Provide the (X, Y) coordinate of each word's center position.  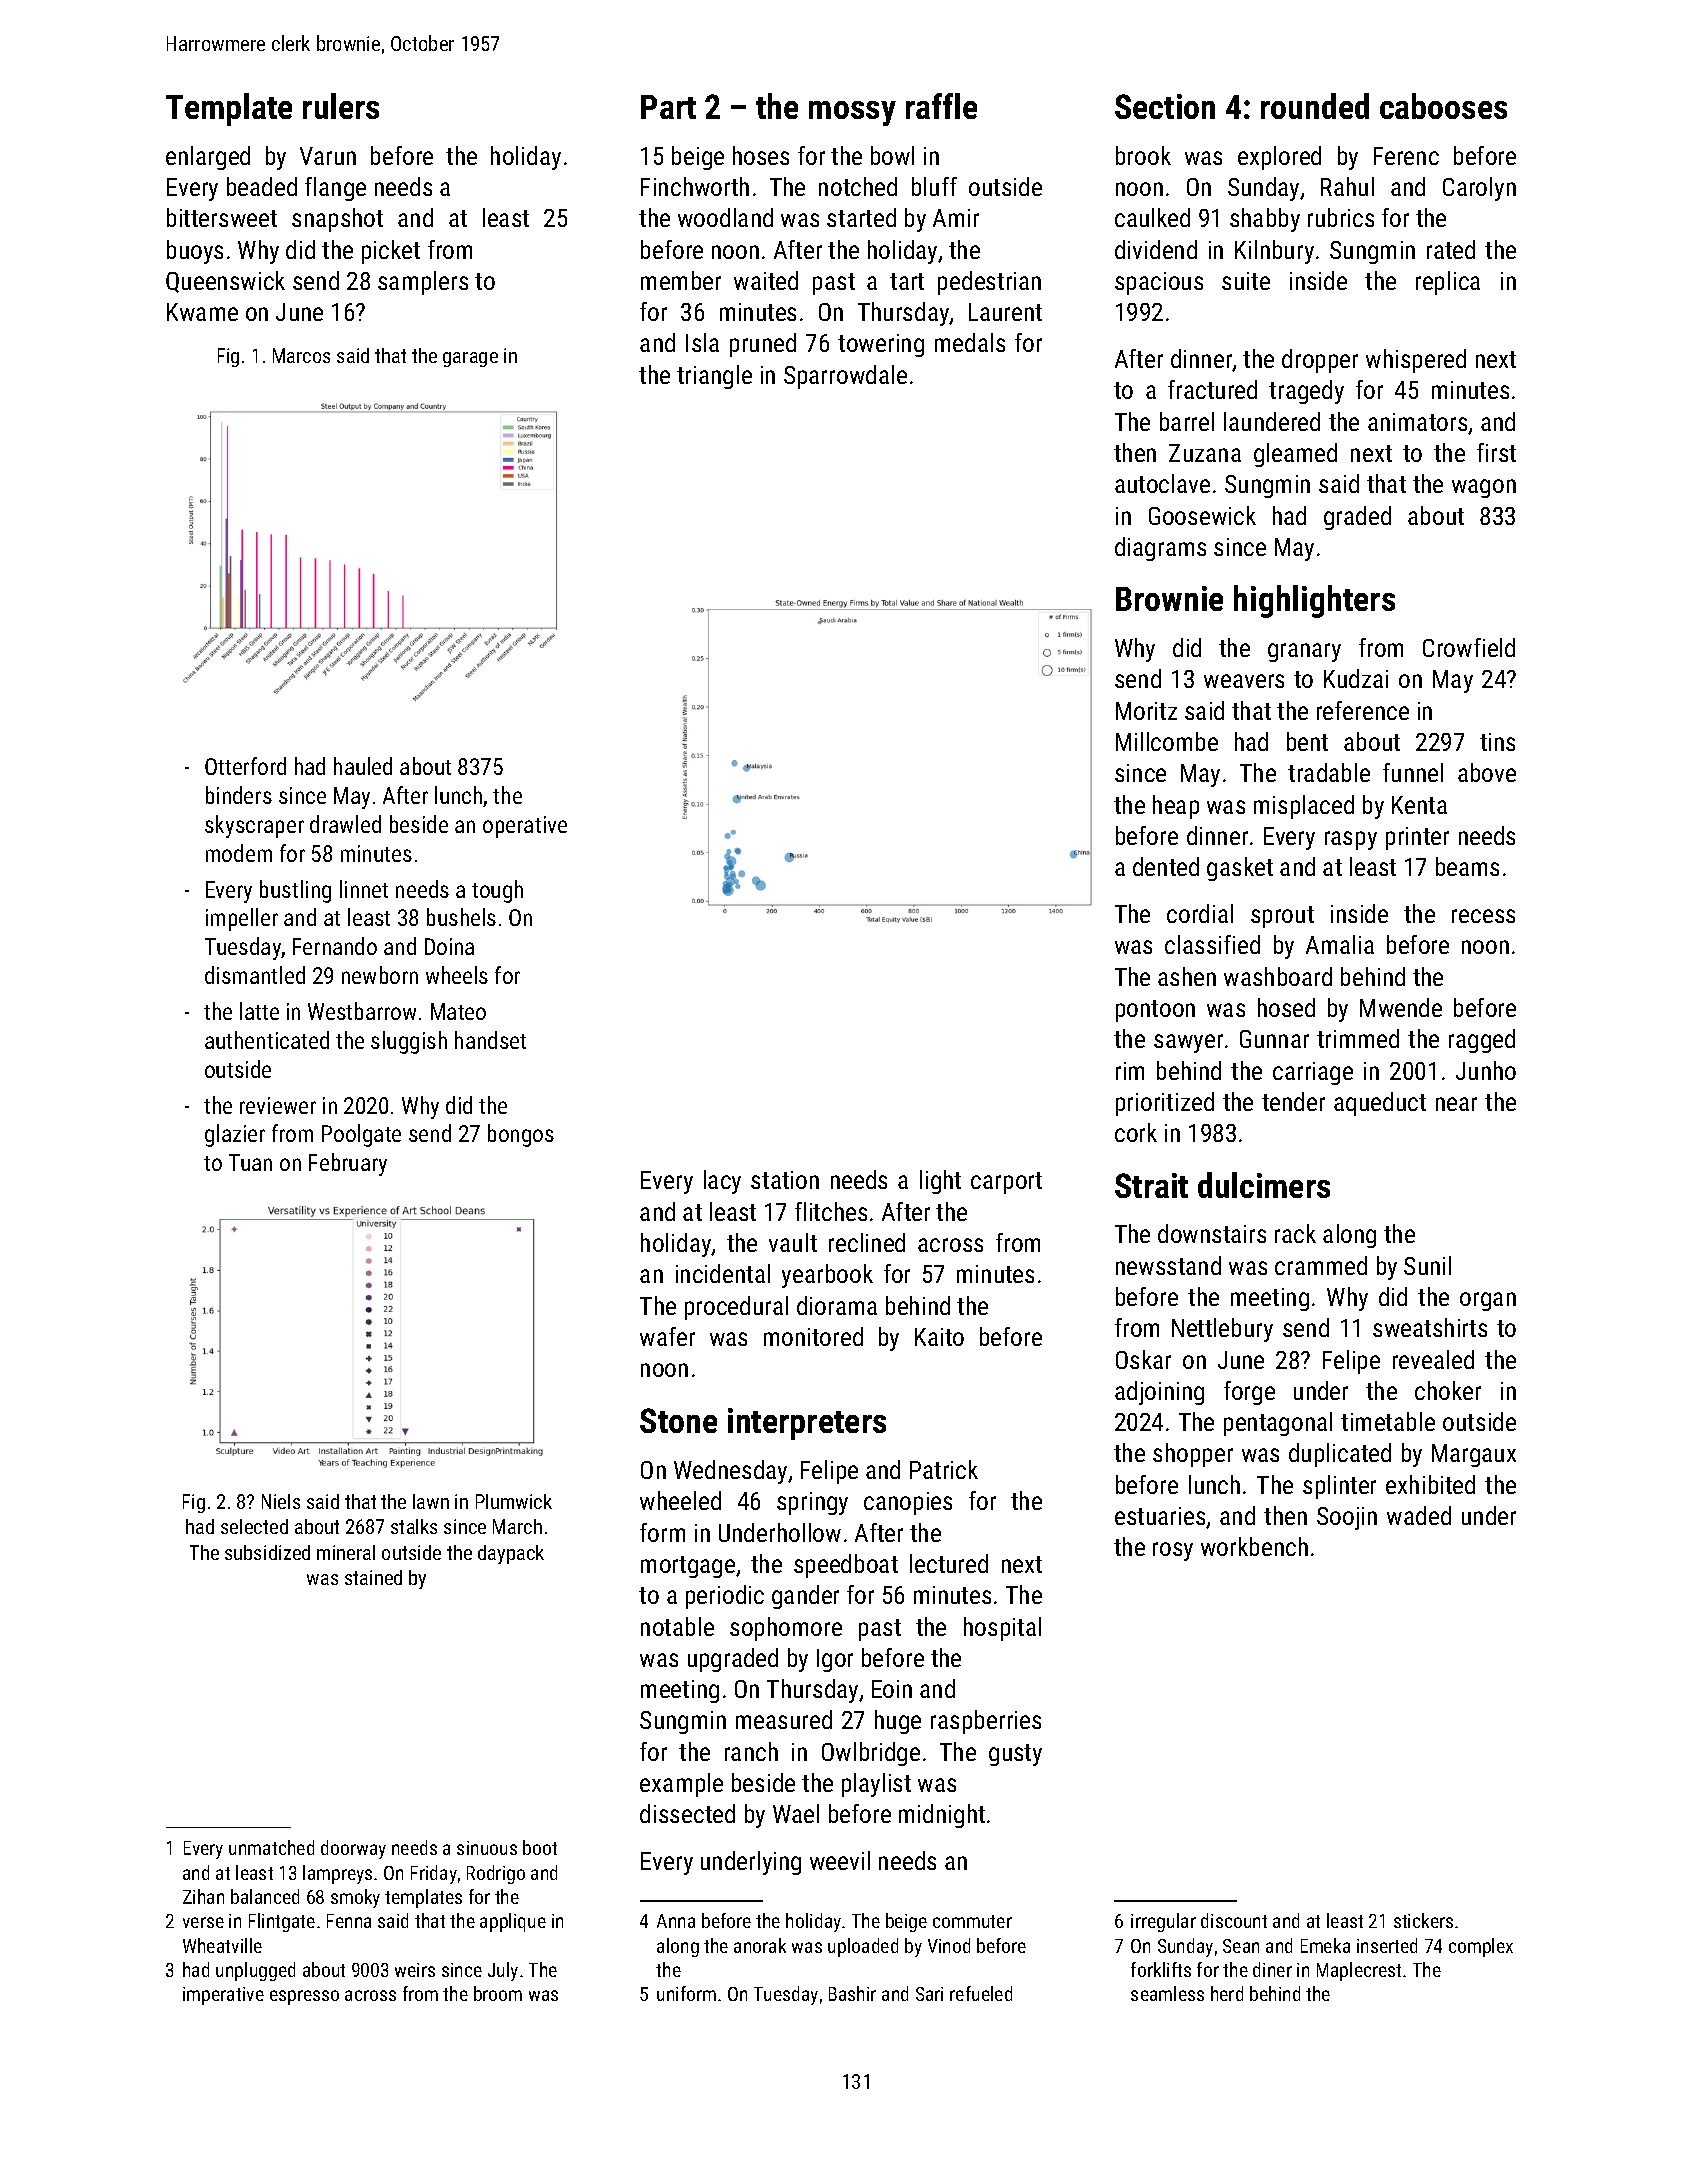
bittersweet (222, 217)
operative (525, 827)
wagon (1484, 488)
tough (497, 891)
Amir (956, 218)
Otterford (245, 766)
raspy (1351, 840)
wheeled (680, 1500)
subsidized (267, 1552)
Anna (676, 1921)
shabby (1265, 220)
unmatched (271, 1847)
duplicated (1340, 1455)
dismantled (255, 975)
